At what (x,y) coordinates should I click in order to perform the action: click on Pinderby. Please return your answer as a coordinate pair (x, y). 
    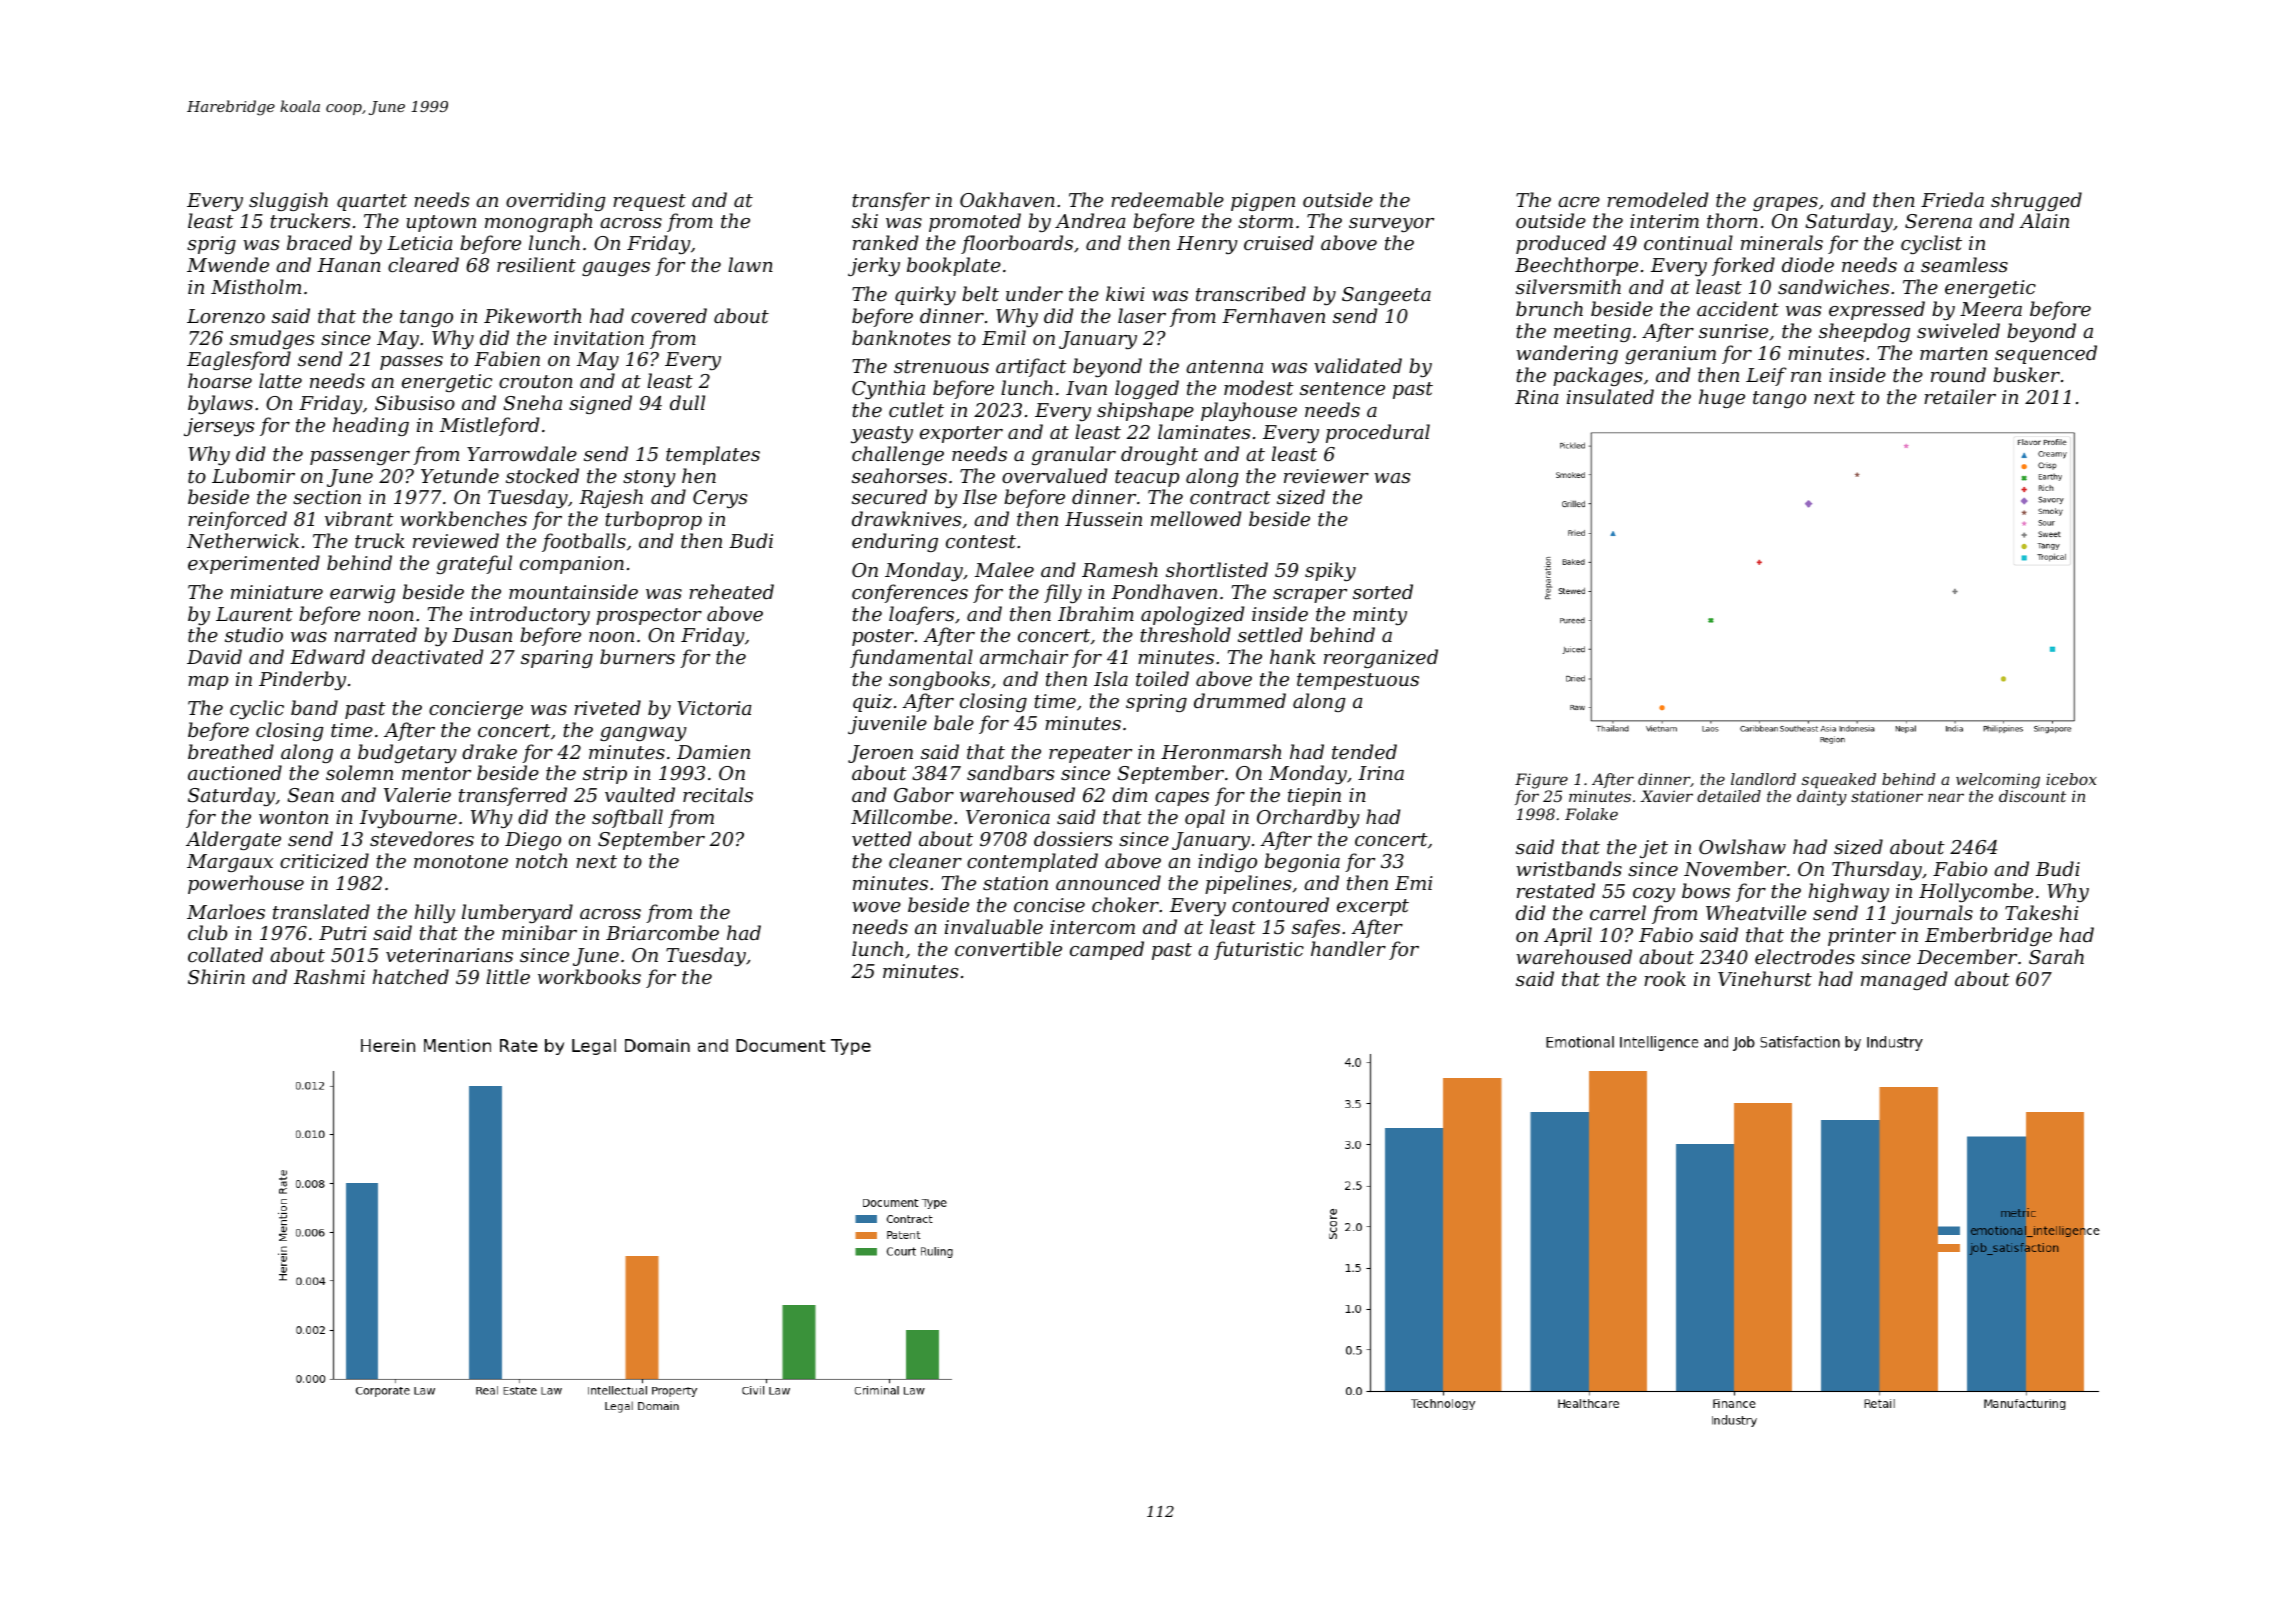
    Looking at the image, I should click on (302, 680).
